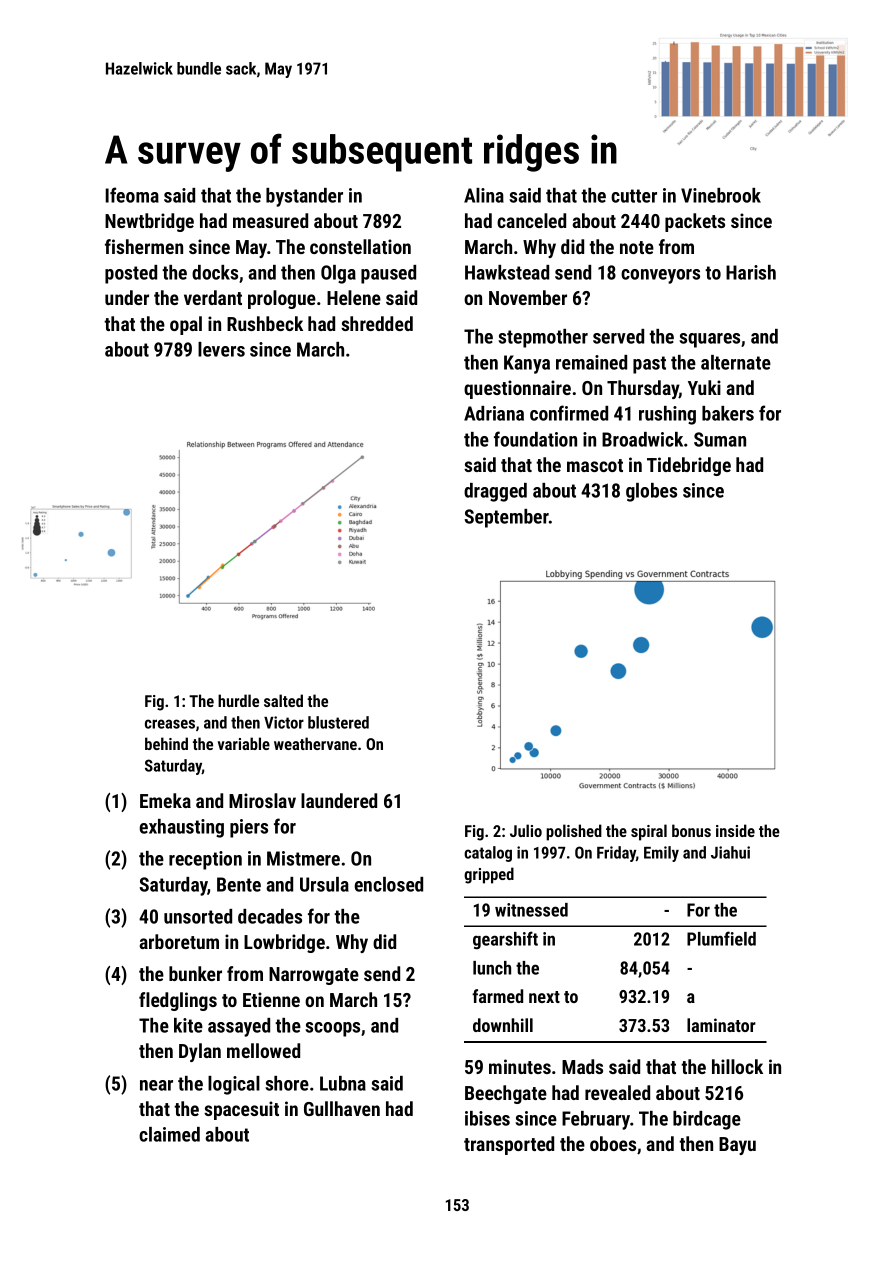  Describe the element at coordinates (283, 700) in the screenshot. I see `salted` at that location.
